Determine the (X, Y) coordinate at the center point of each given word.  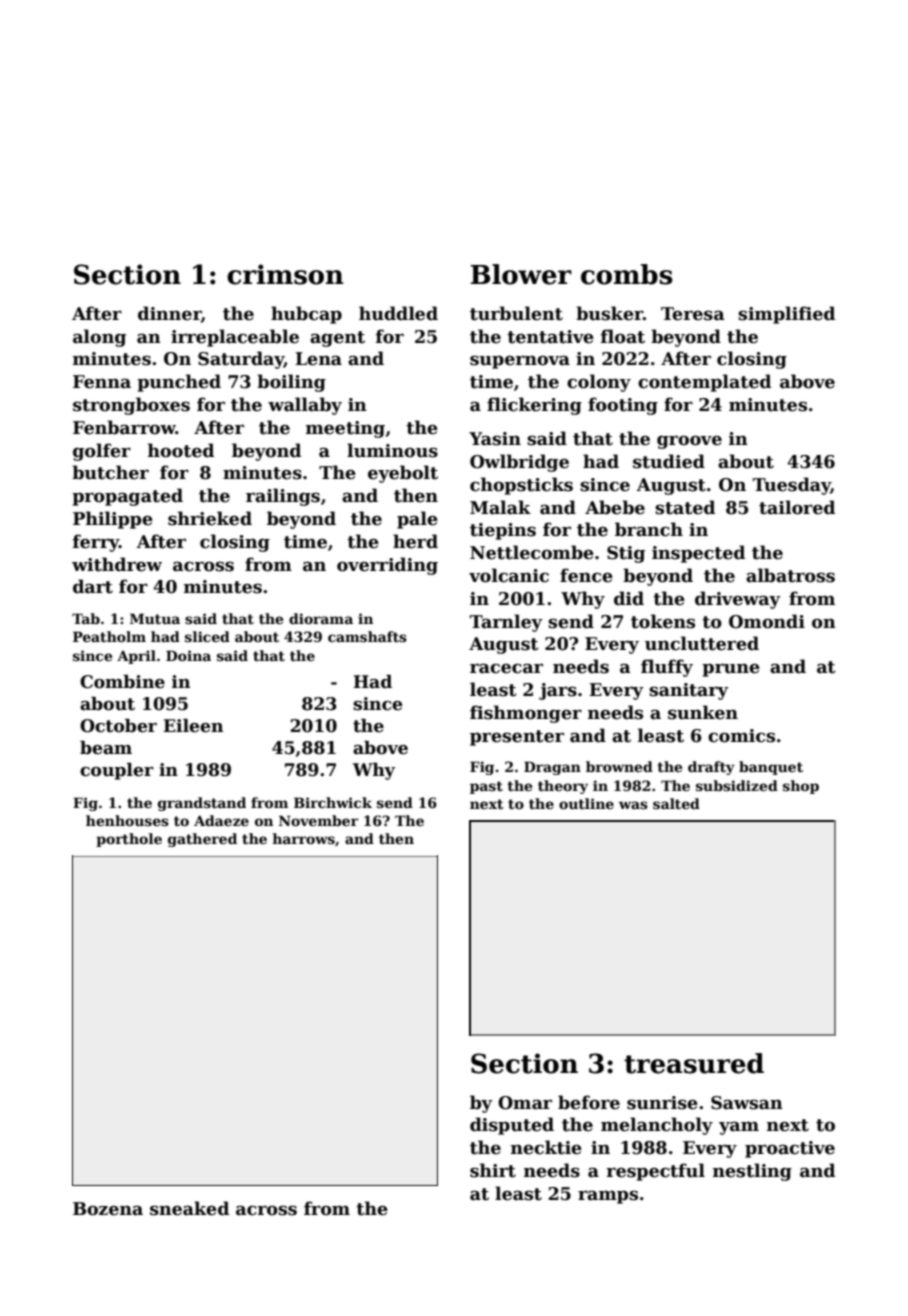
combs (627, 274)
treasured (694, 1063)
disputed (512, 1126)
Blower (521, 274)
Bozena (108, 1209)
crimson (285, 274)
